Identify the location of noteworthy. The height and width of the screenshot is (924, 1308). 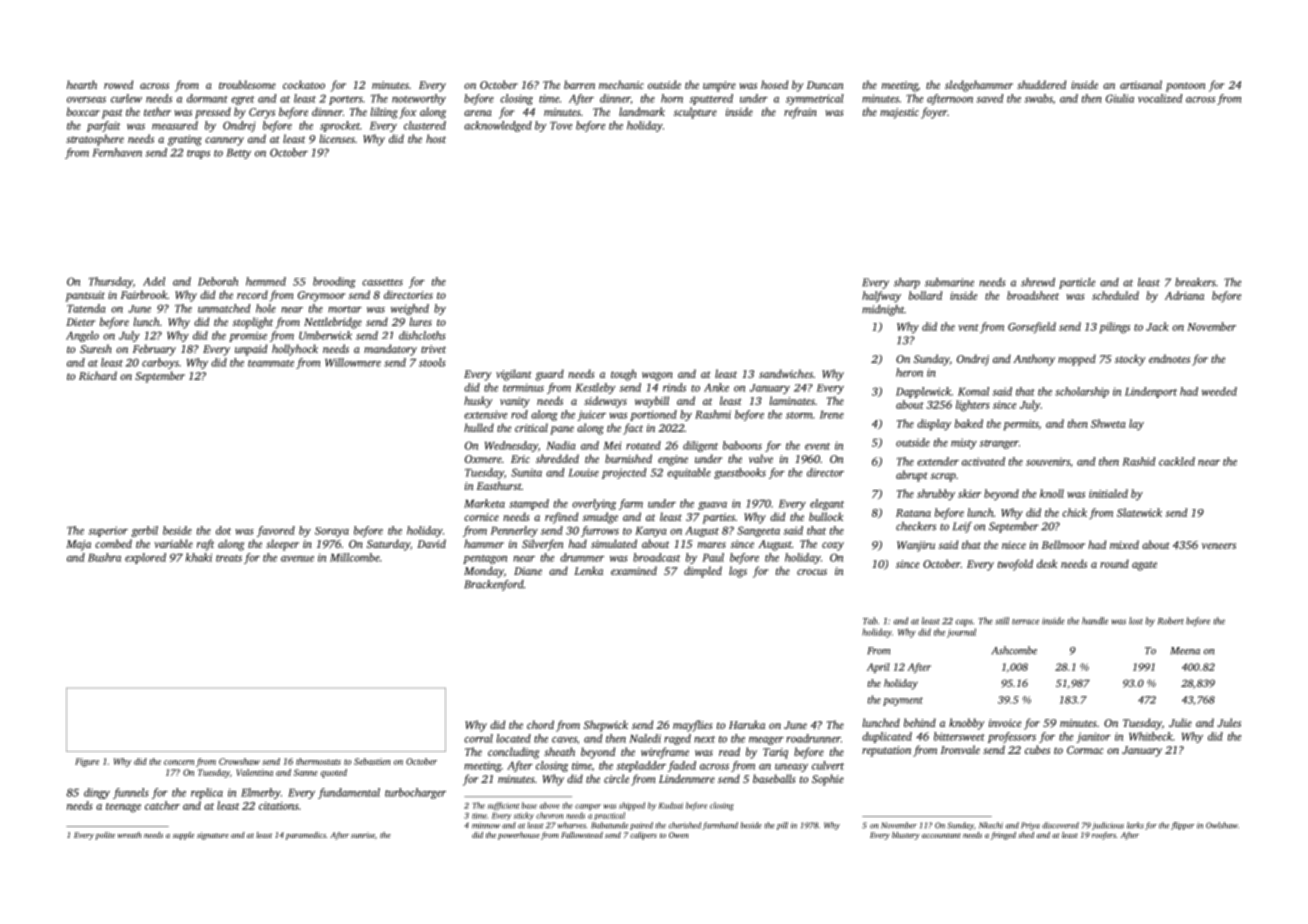
(419, 99).
